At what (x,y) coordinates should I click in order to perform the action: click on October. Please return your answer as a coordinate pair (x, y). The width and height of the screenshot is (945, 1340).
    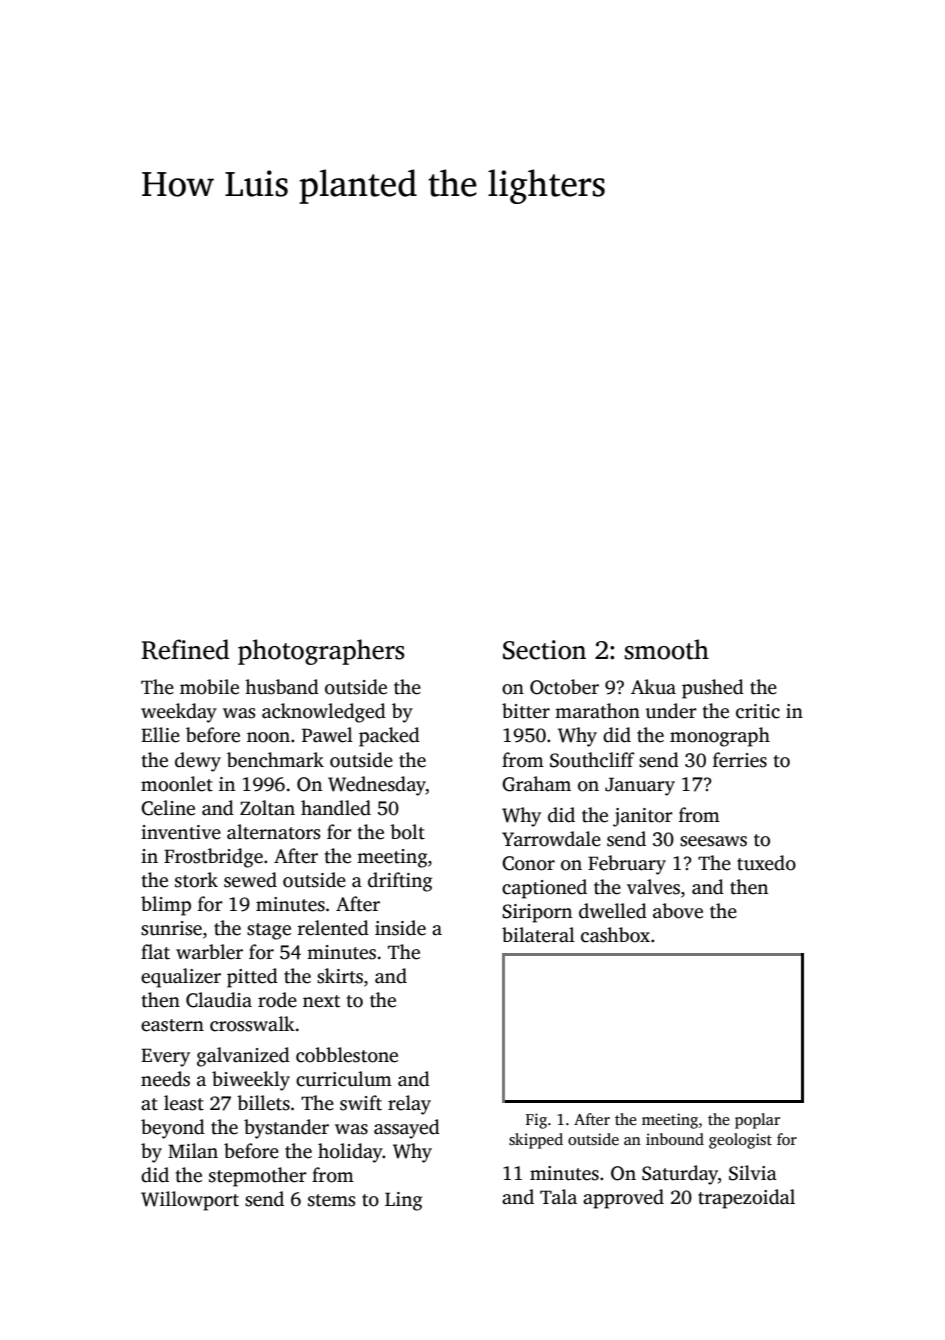
    Looking at the image, I should click on (564, 687).
